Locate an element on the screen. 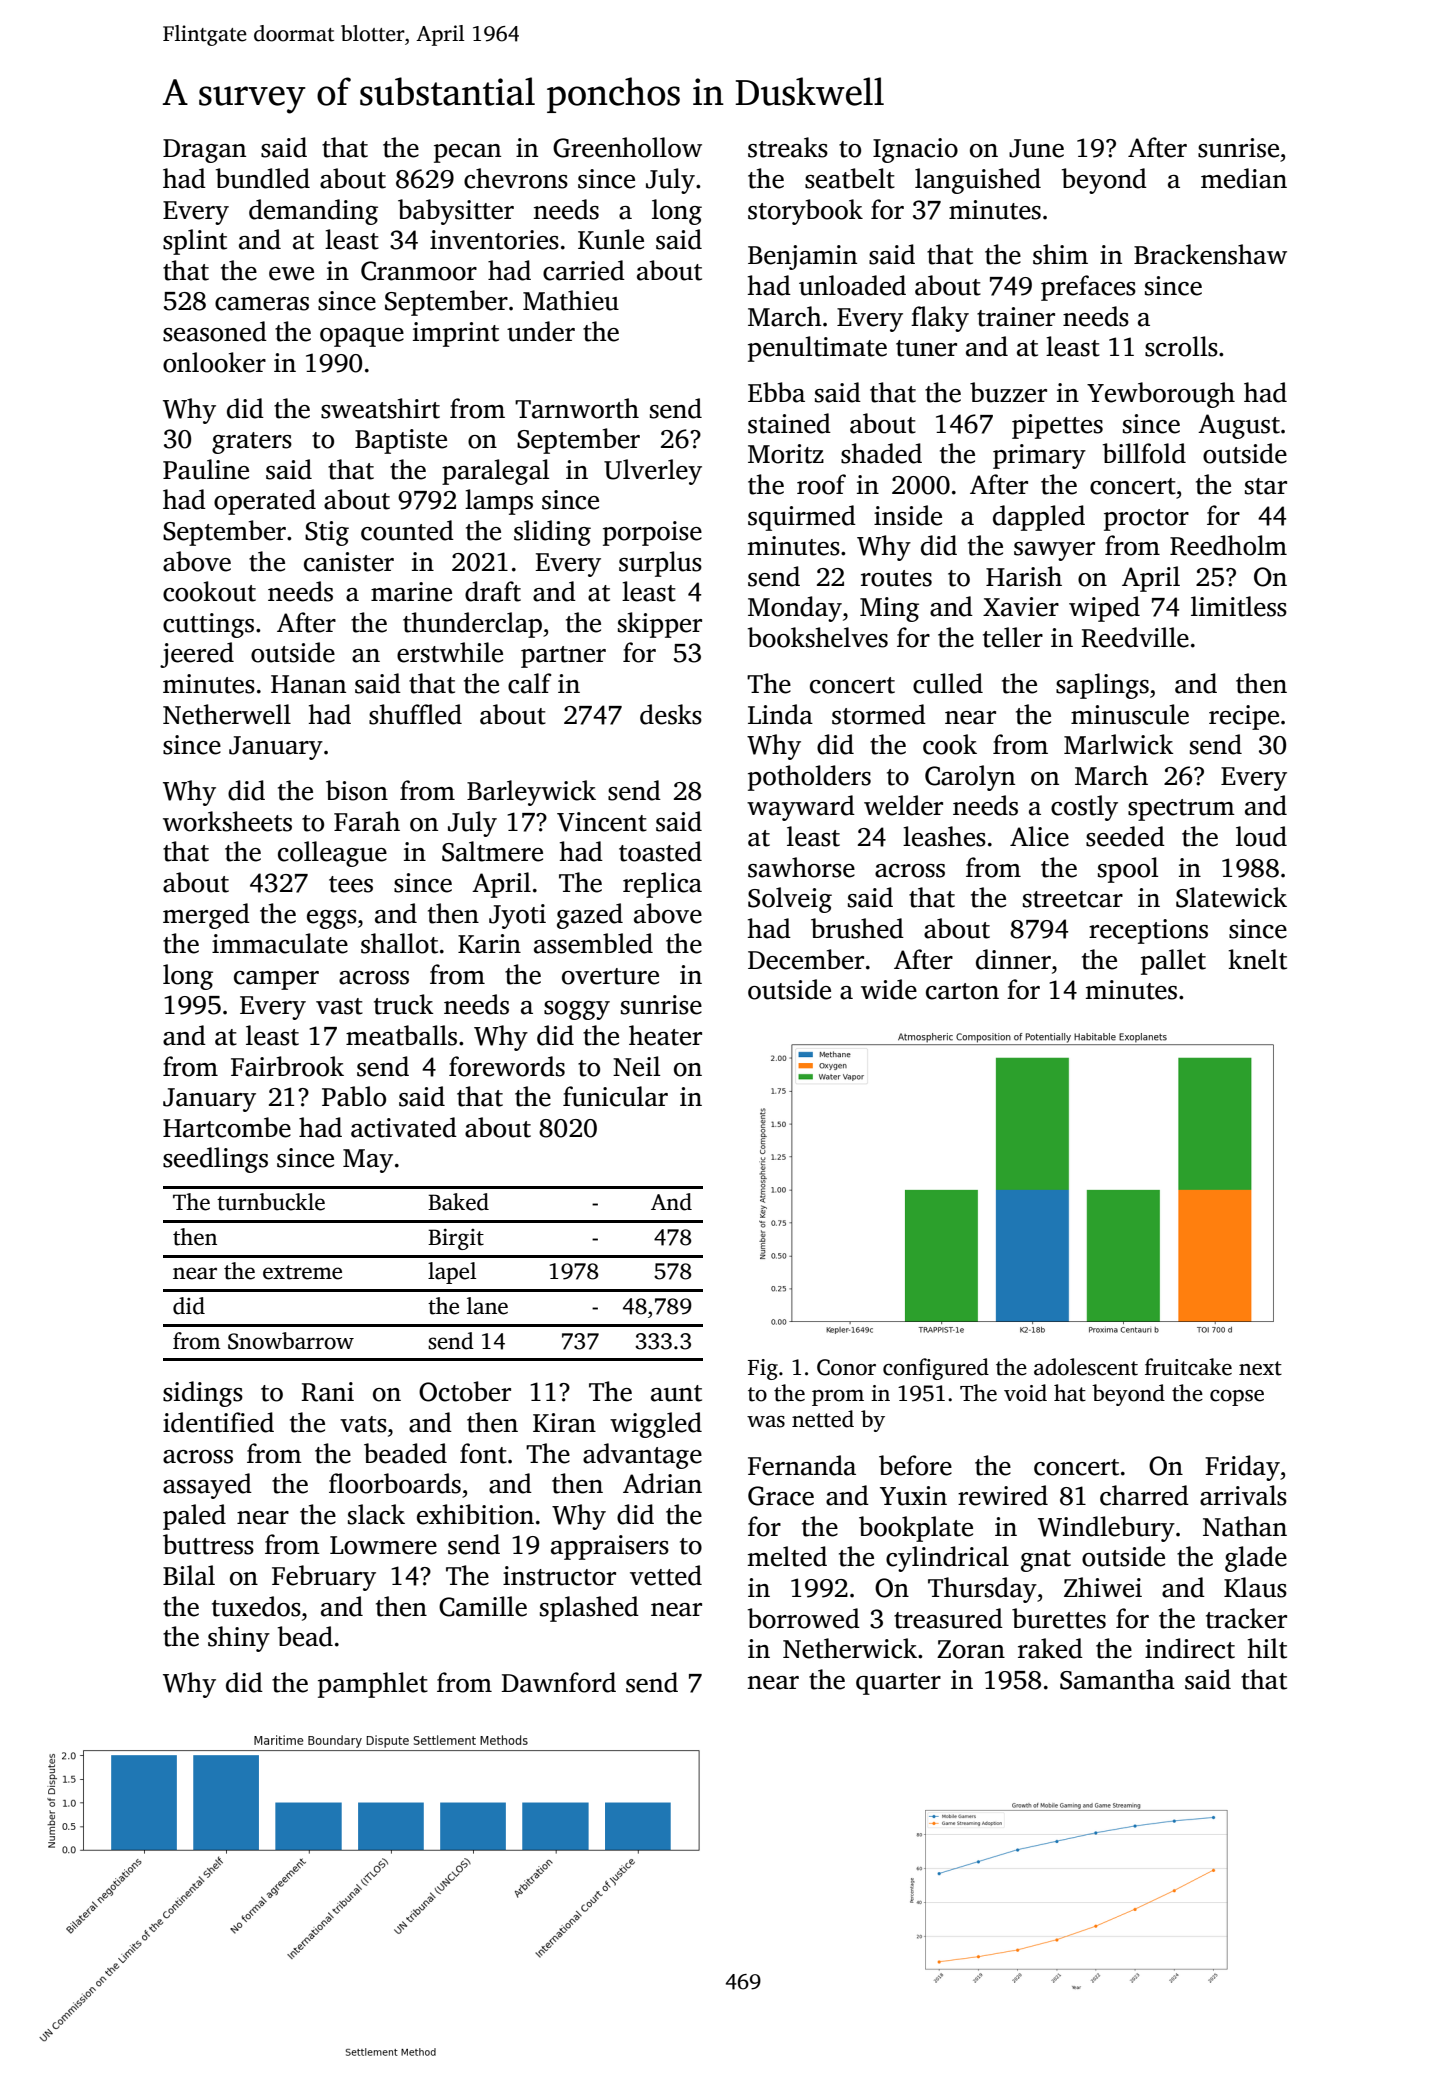  splashed is located at coordinates (589, 1609).
